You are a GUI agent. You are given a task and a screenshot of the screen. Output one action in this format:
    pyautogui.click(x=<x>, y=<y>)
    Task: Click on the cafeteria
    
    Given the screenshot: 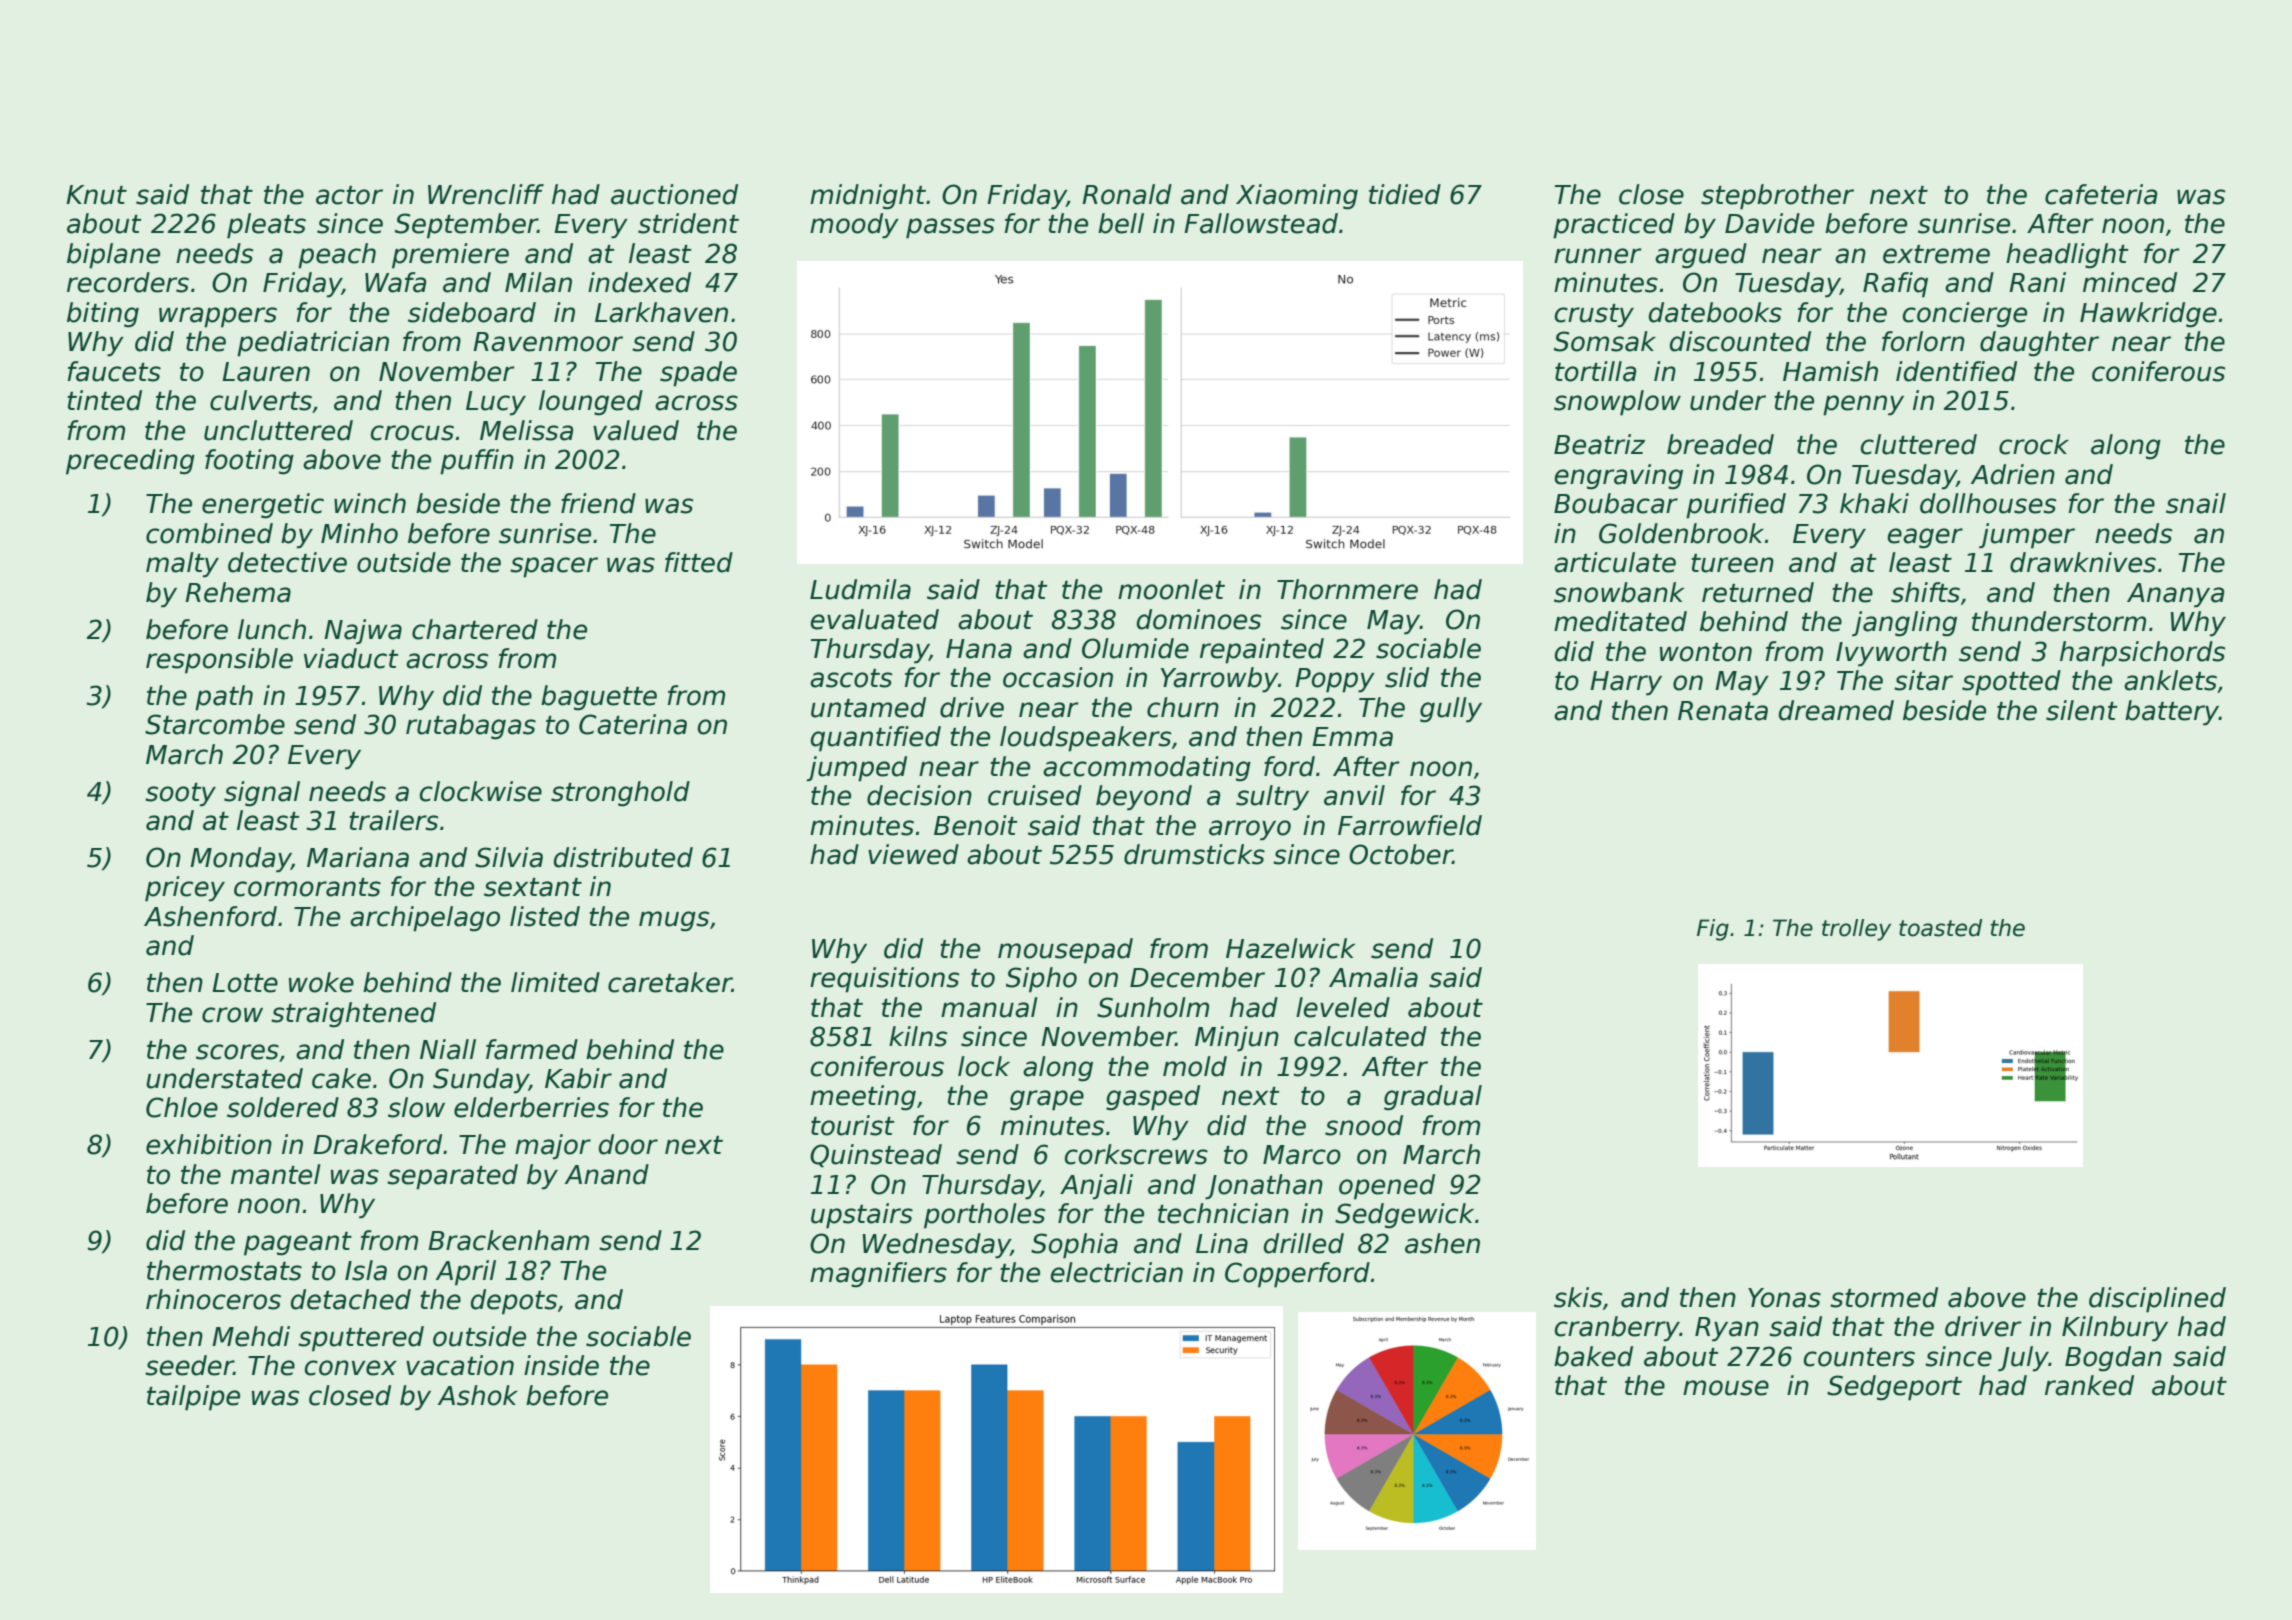 What is the action you would take?
    pyautogui.click(x=2101, y=194)
